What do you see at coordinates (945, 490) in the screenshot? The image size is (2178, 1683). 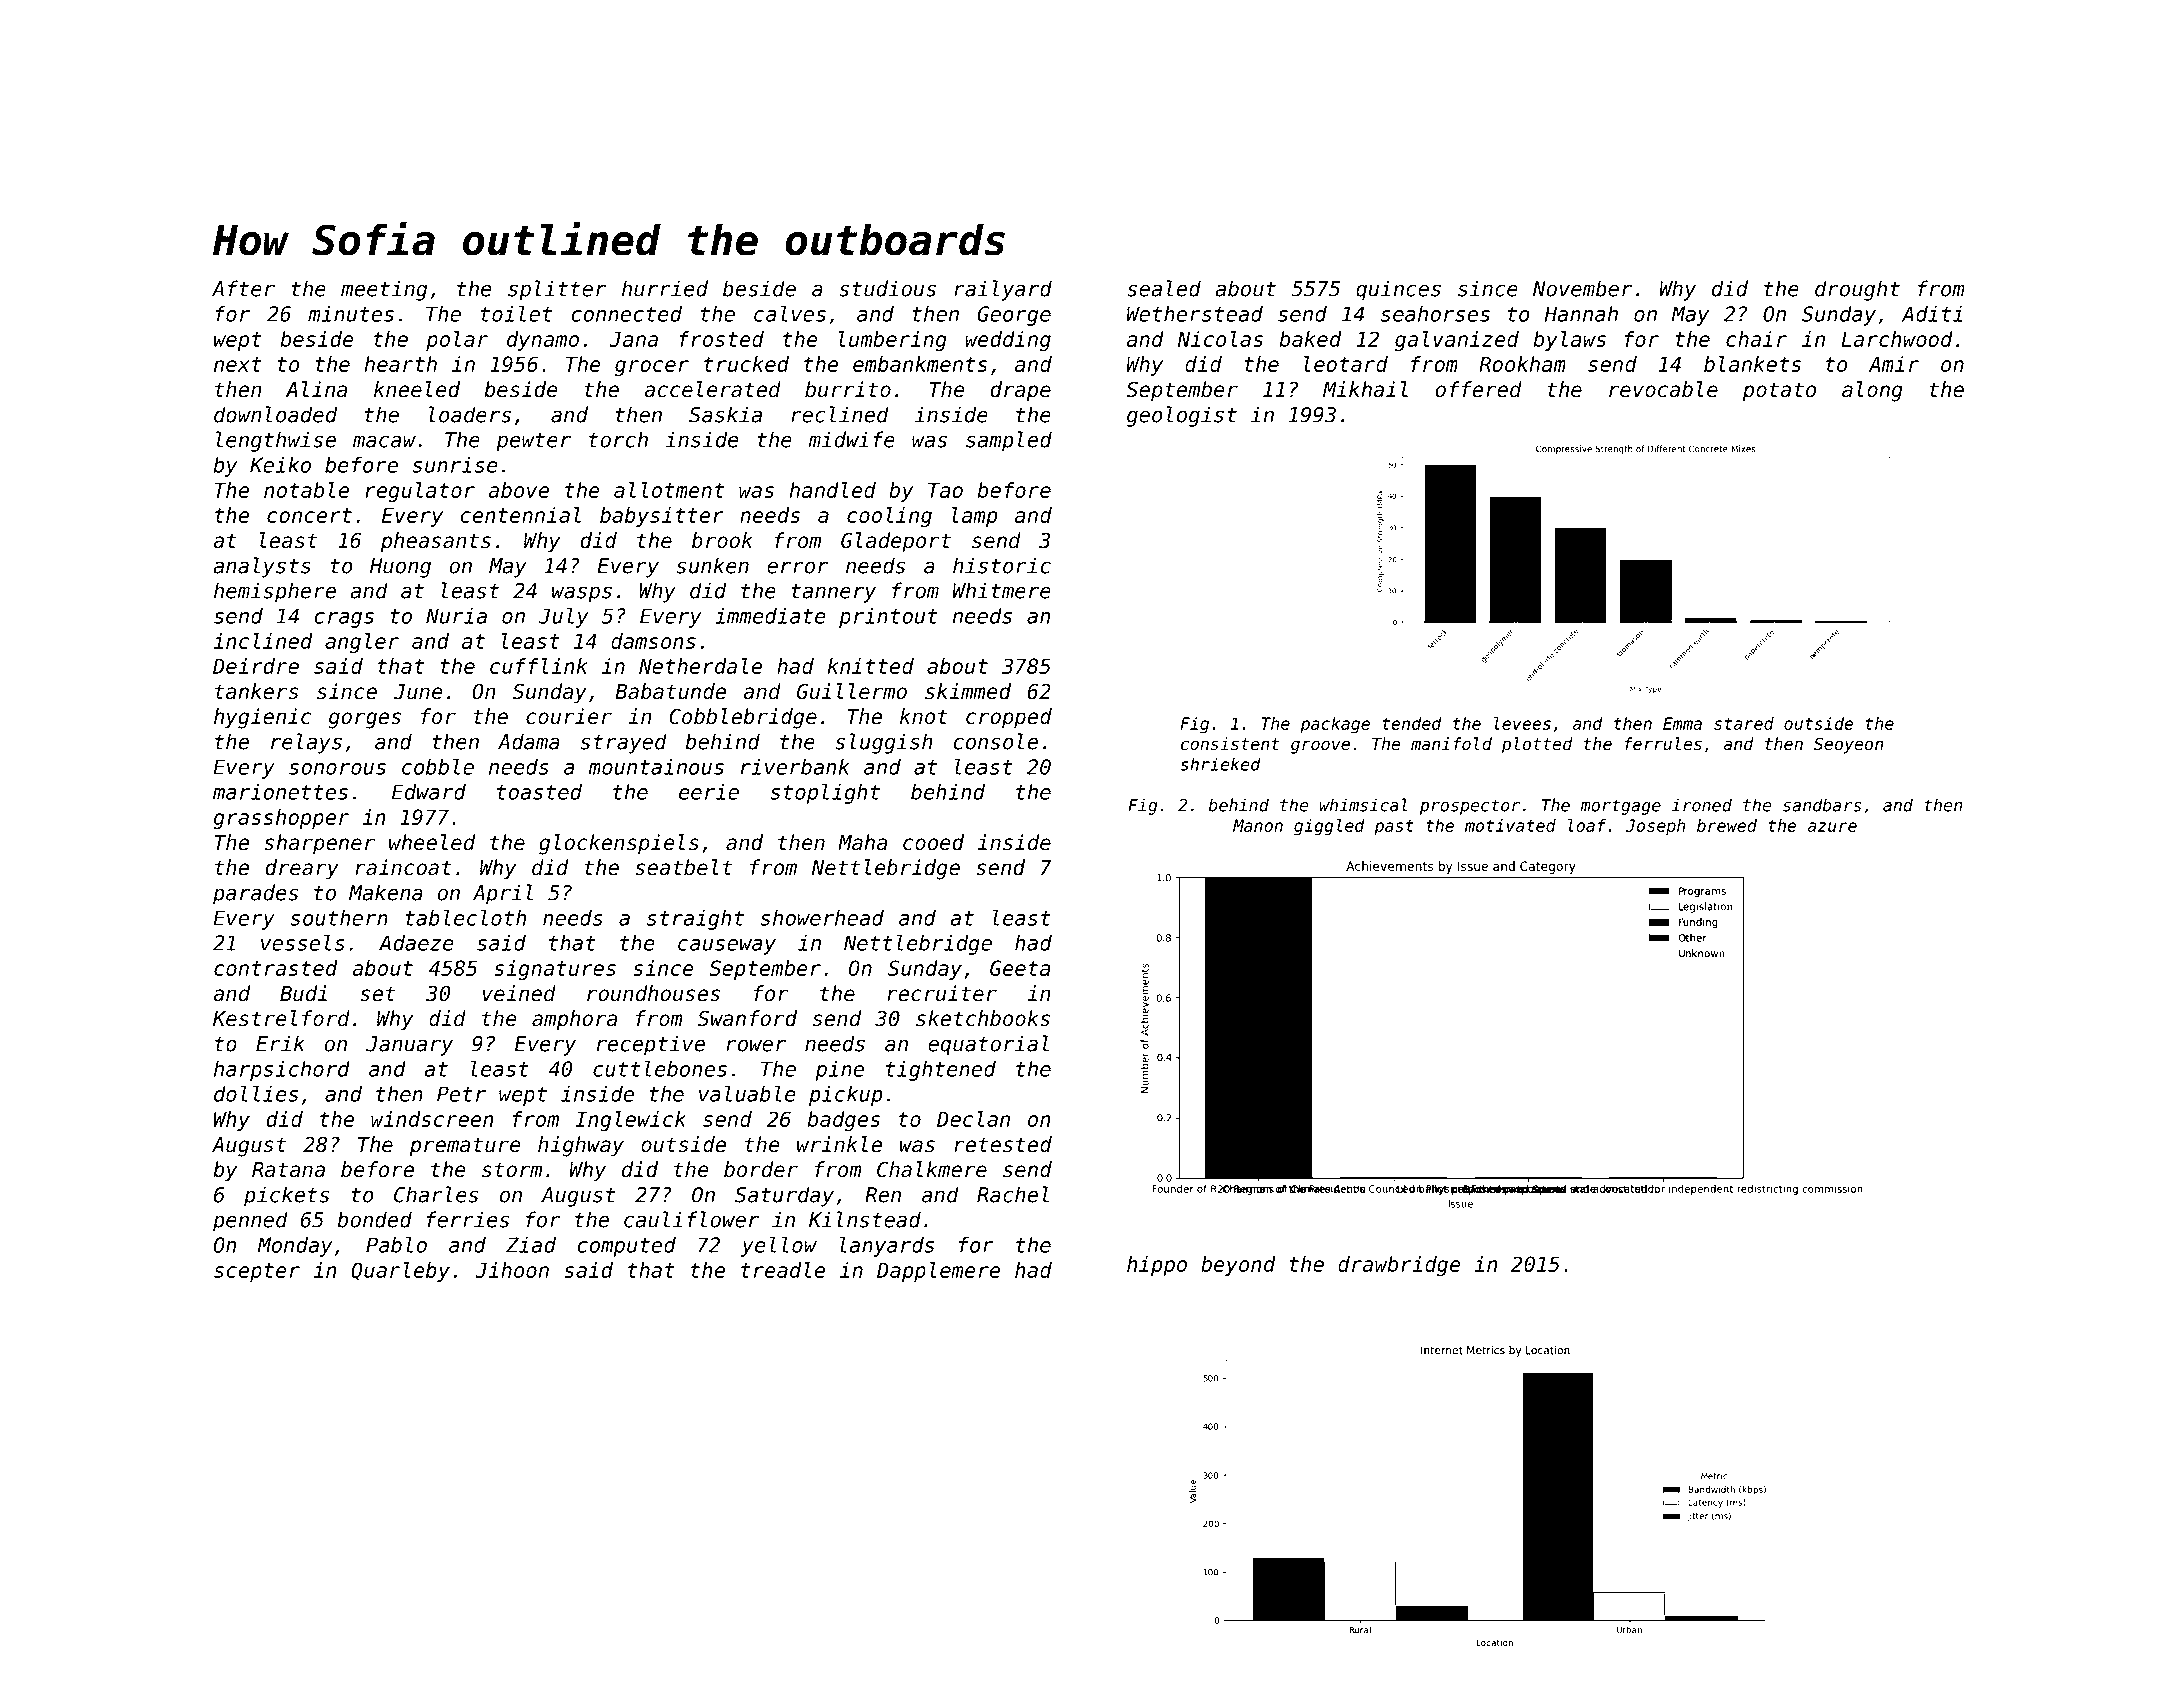 I see `Tao` at bounding box center [945, 490].
